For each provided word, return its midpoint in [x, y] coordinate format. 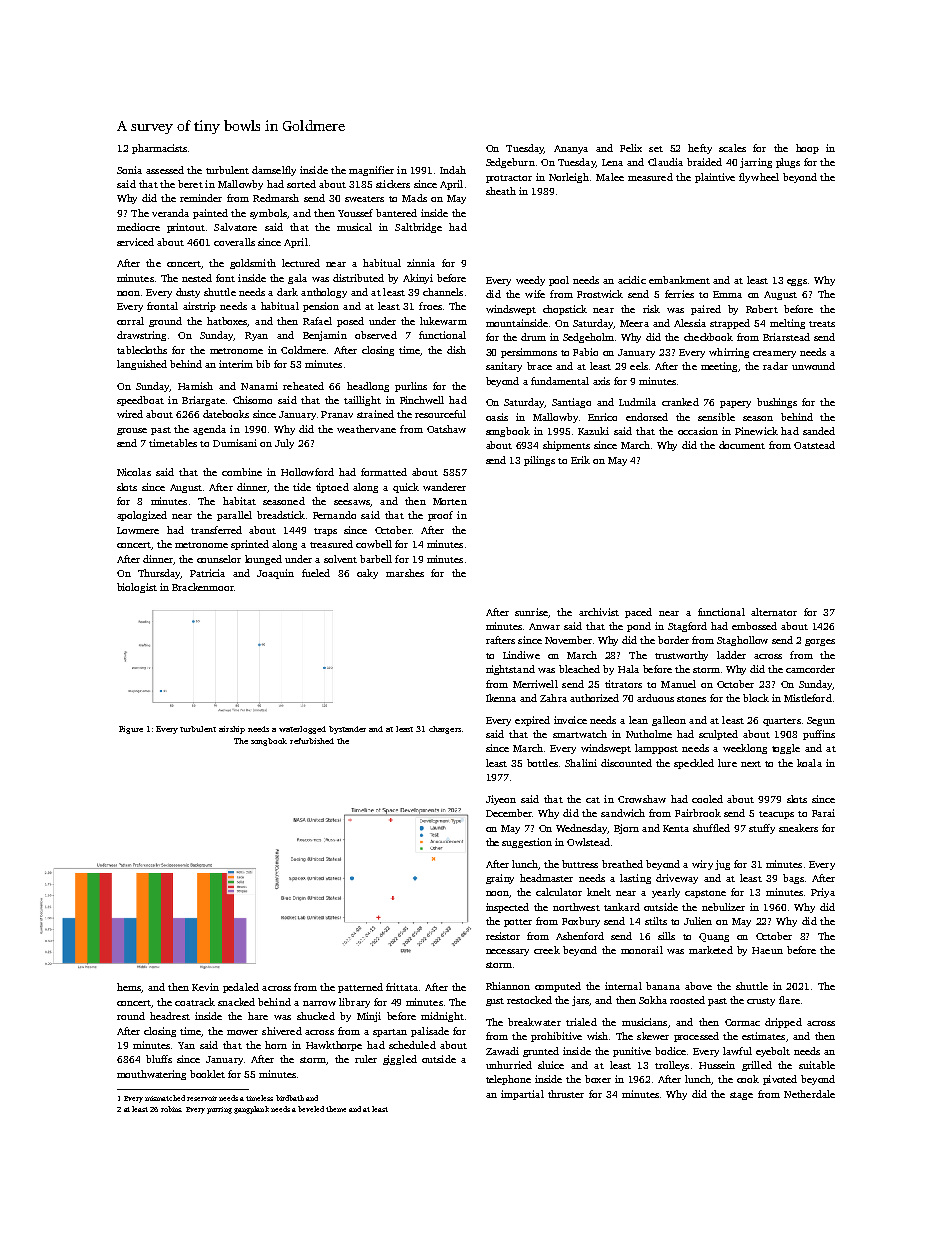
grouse [132, 431]
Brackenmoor [203, 587]
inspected [507, 908]
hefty [700, 149]
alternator [774, 612]
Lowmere [138, 530]
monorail [642, 950]
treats [822, 324]
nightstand [510, 670]
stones [691, 699]
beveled [311, 1109]
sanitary [504, 367]
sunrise [531, 612]
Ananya [571, 149]
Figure [131, 730]
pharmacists [159, 149]
